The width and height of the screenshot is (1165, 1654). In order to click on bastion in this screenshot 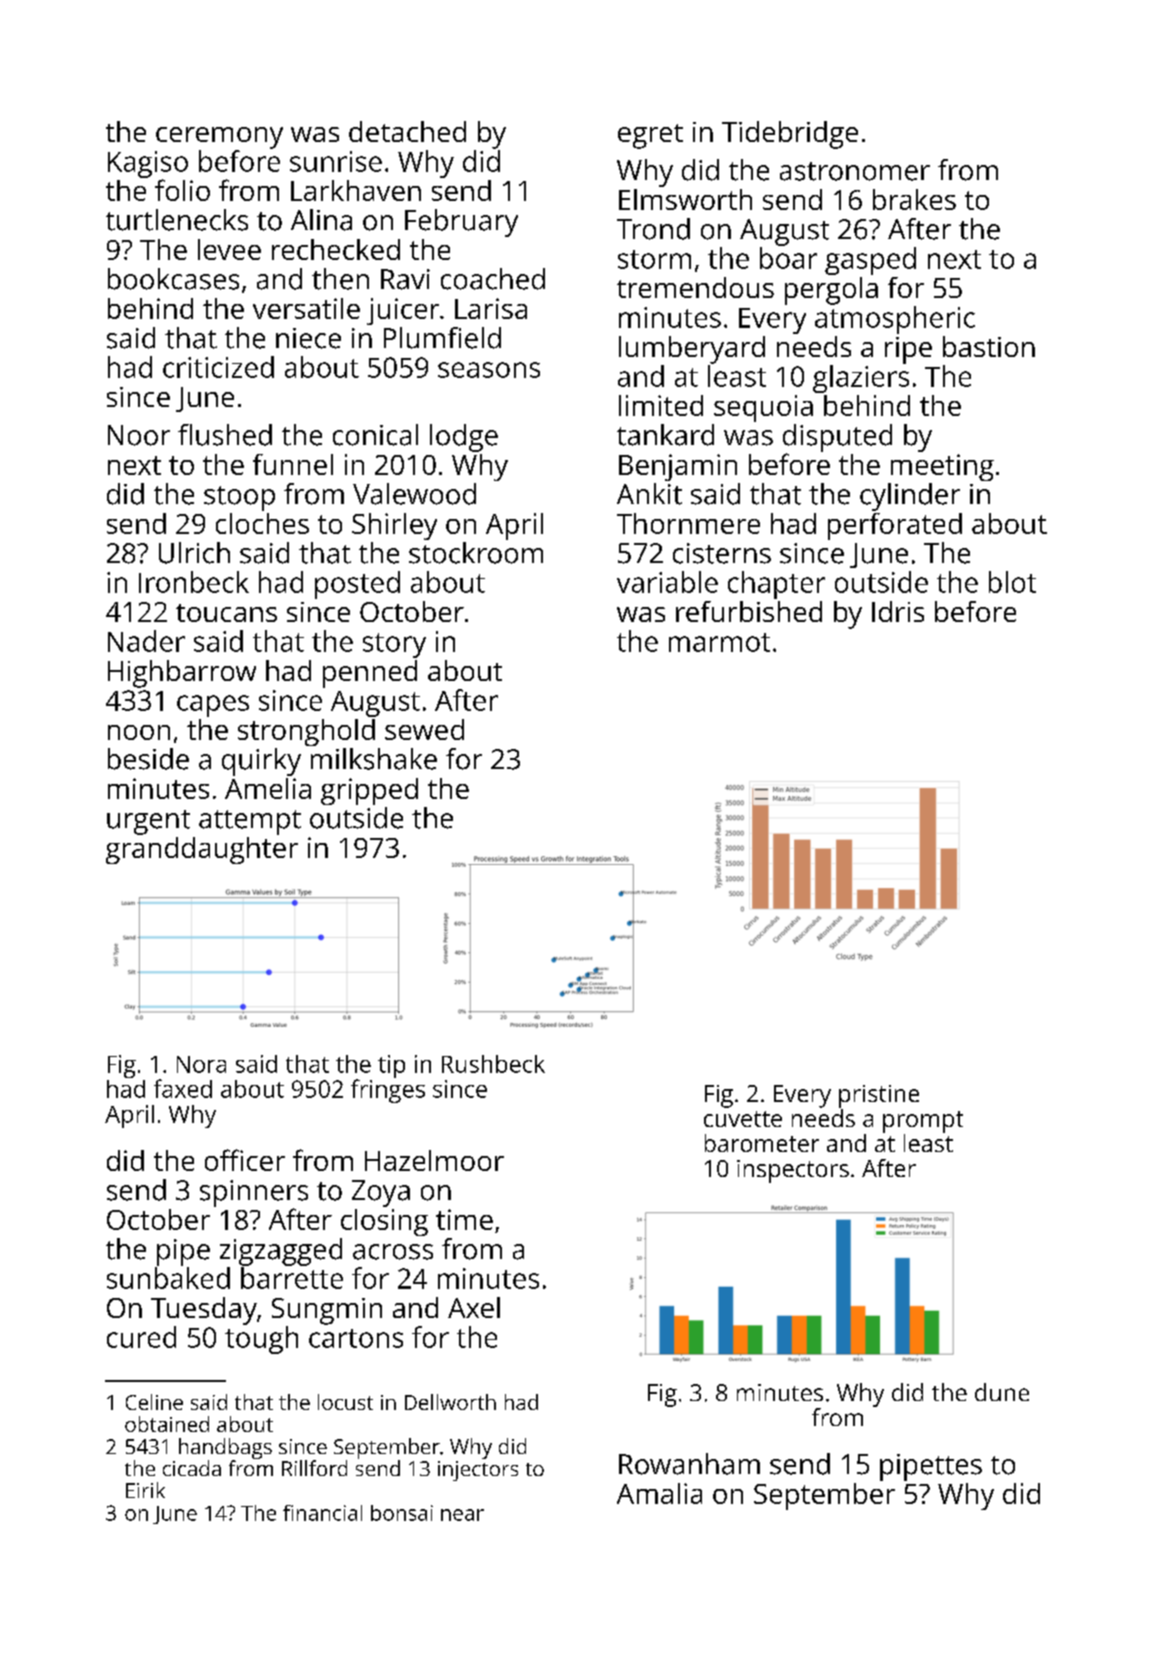, I will do `click(989, 346)`.
